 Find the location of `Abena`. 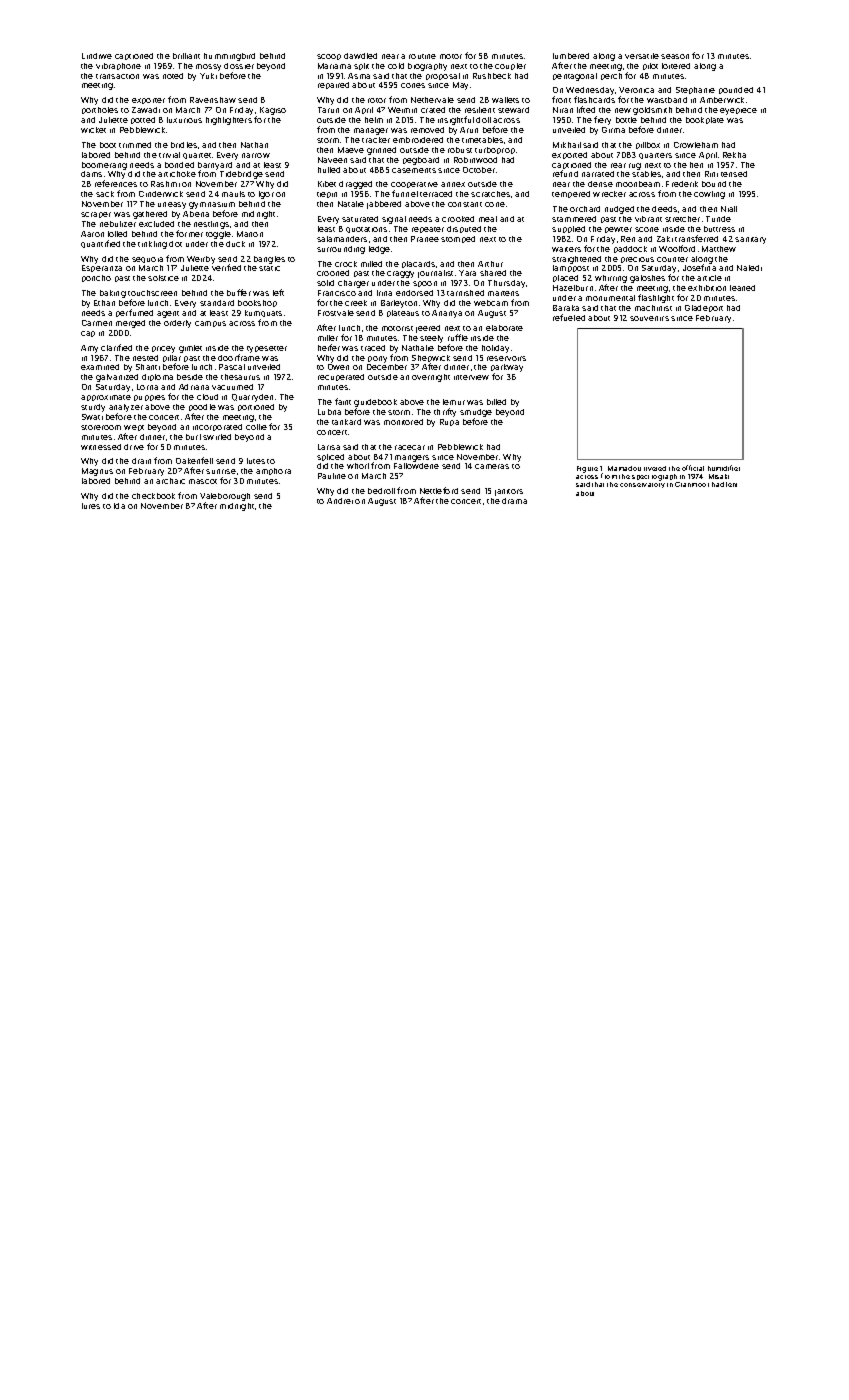

Abena is located at coordinates (196, 214).
